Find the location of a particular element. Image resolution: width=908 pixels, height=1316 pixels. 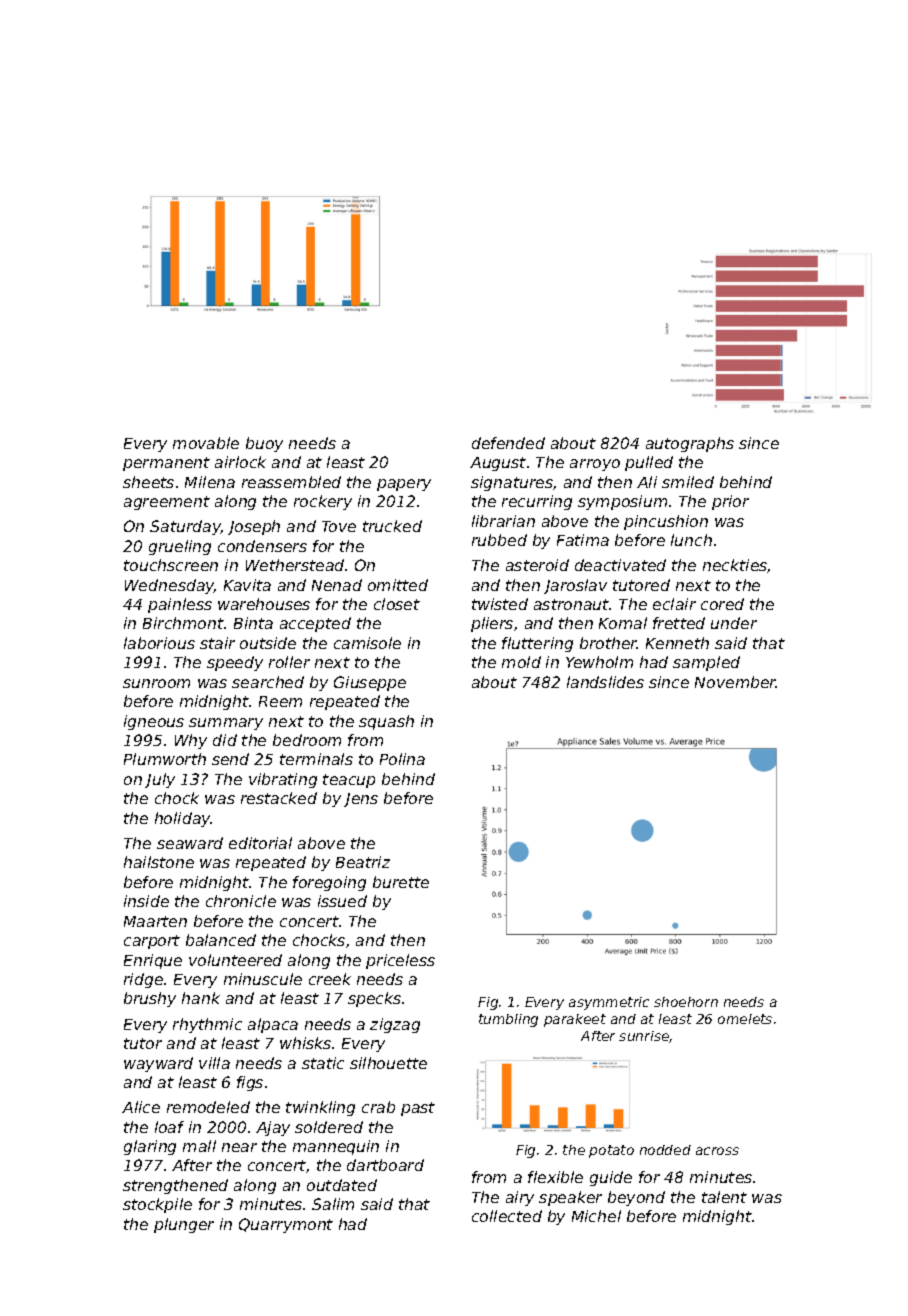

smiled is located at coordinates (688, 482).
